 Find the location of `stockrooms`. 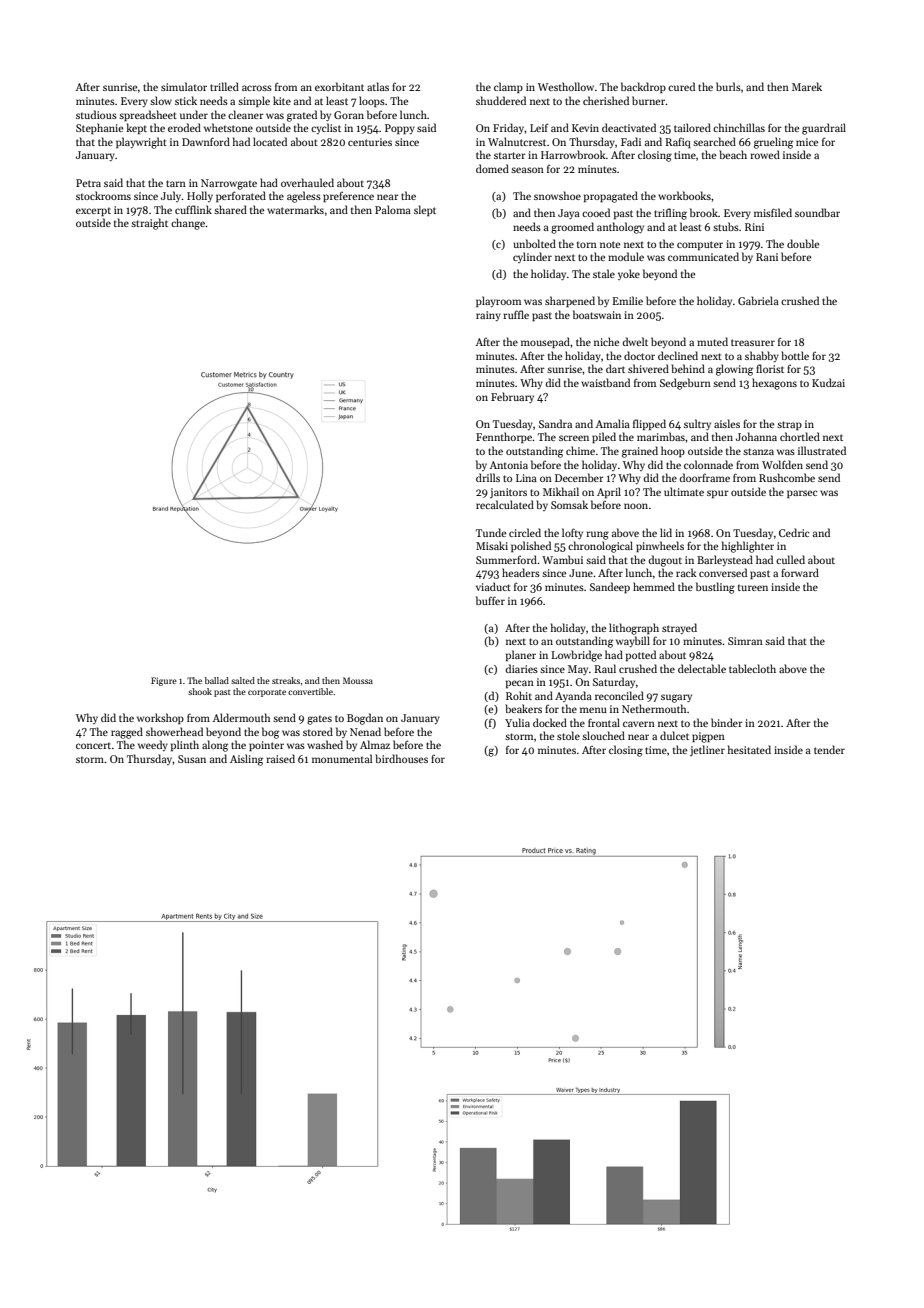

stockrooms is located at coordinates (103, 195).
